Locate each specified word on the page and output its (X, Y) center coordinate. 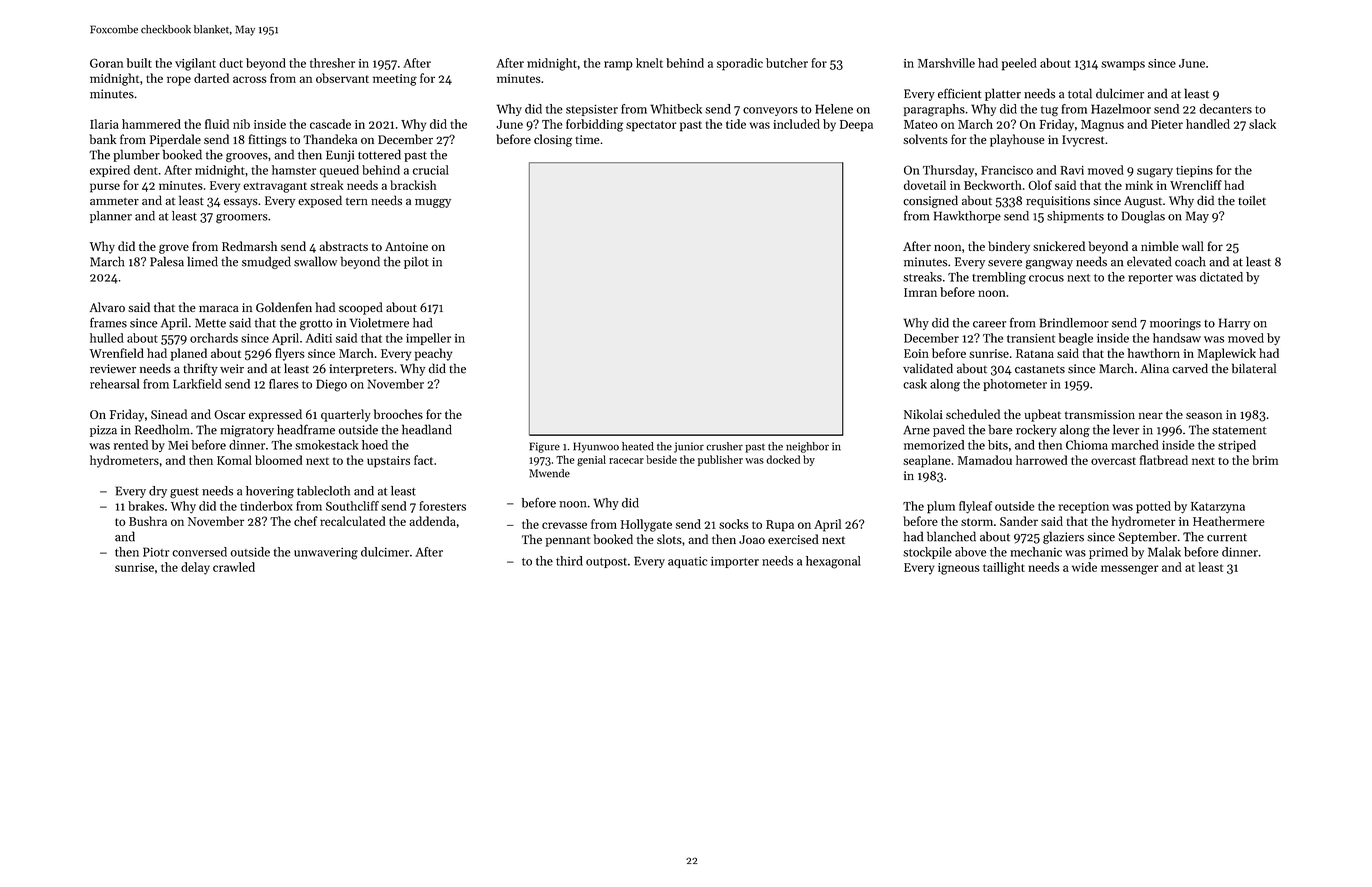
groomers (242, 219)
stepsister (592, 110)
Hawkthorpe (967, 217)
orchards (214, 338)
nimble (1159, 246)
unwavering (326, 554)
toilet (1252, 200)
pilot (416, 262)
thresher (332, 63)
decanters (1225, 109)
